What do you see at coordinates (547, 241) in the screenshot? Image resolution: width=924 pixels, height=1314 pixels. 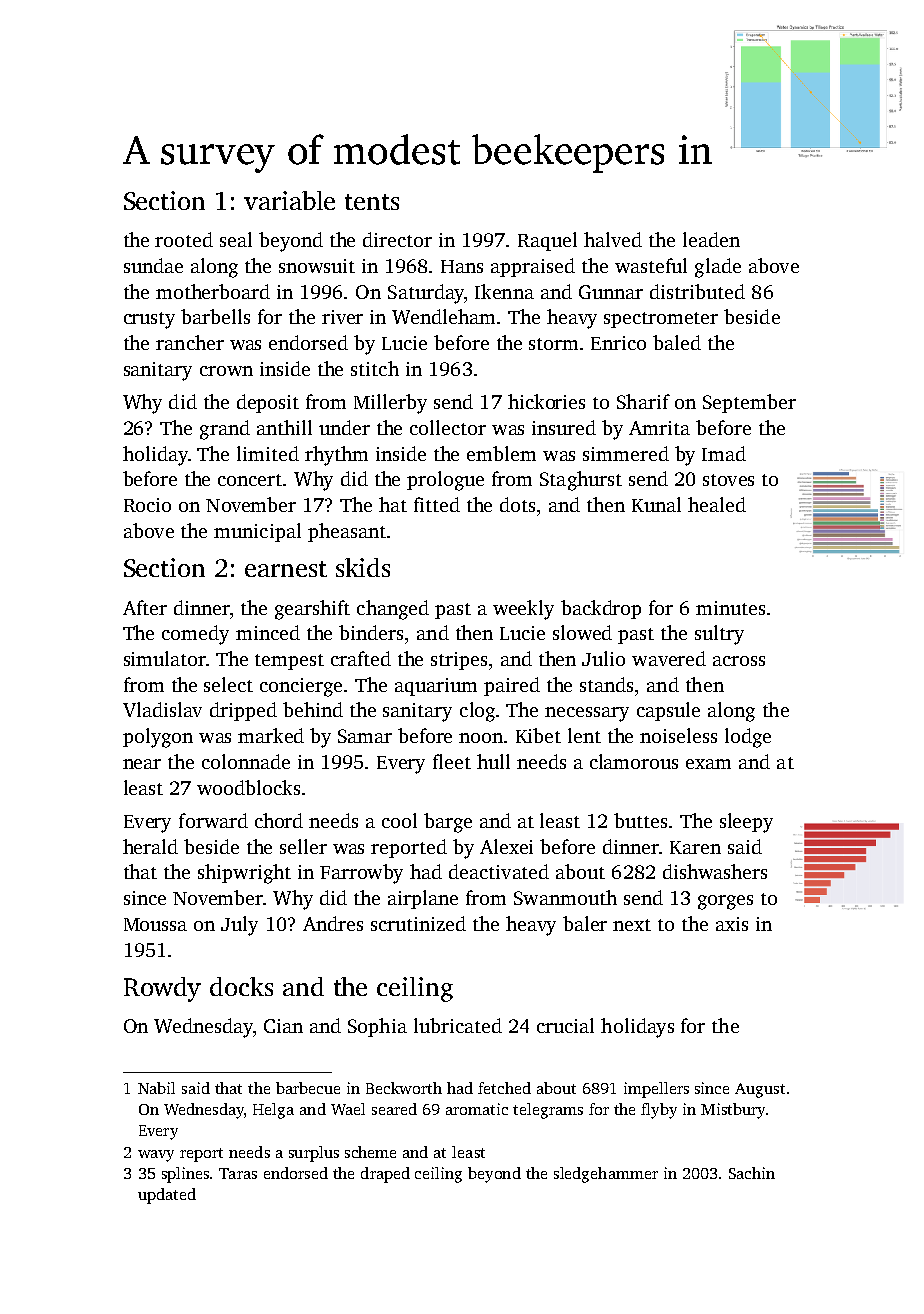 I see `Raquel` at bounding box center [547, 241].
